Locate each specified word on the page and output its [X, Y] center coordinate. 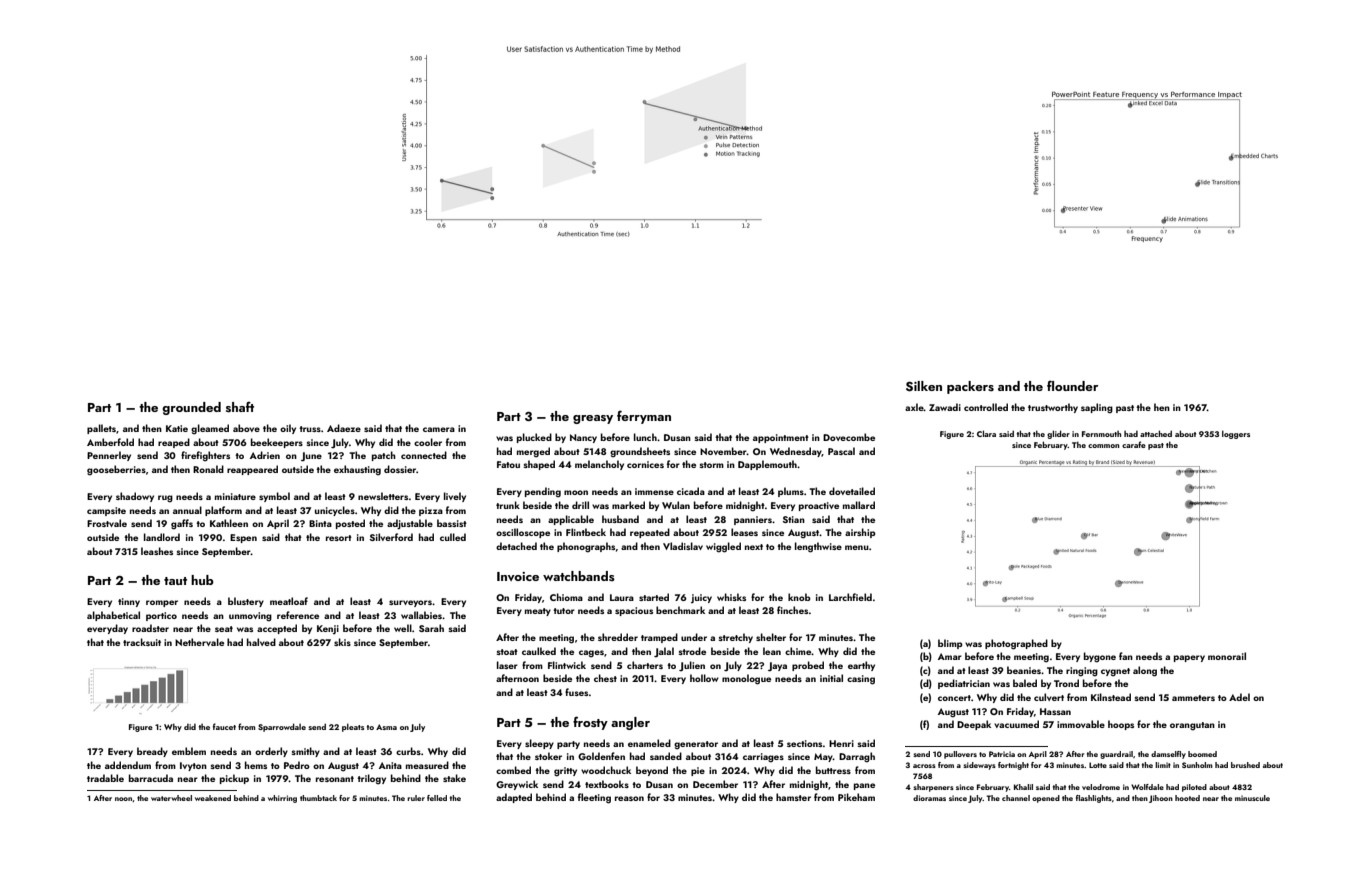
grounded [191, 408]
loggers [1236, 434]
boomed [1202, 754]
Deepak [974, 725]
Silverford [391, 537]
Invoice [518, 576]
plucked [534, 438]
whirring [282, 799]
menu [857, 547]
